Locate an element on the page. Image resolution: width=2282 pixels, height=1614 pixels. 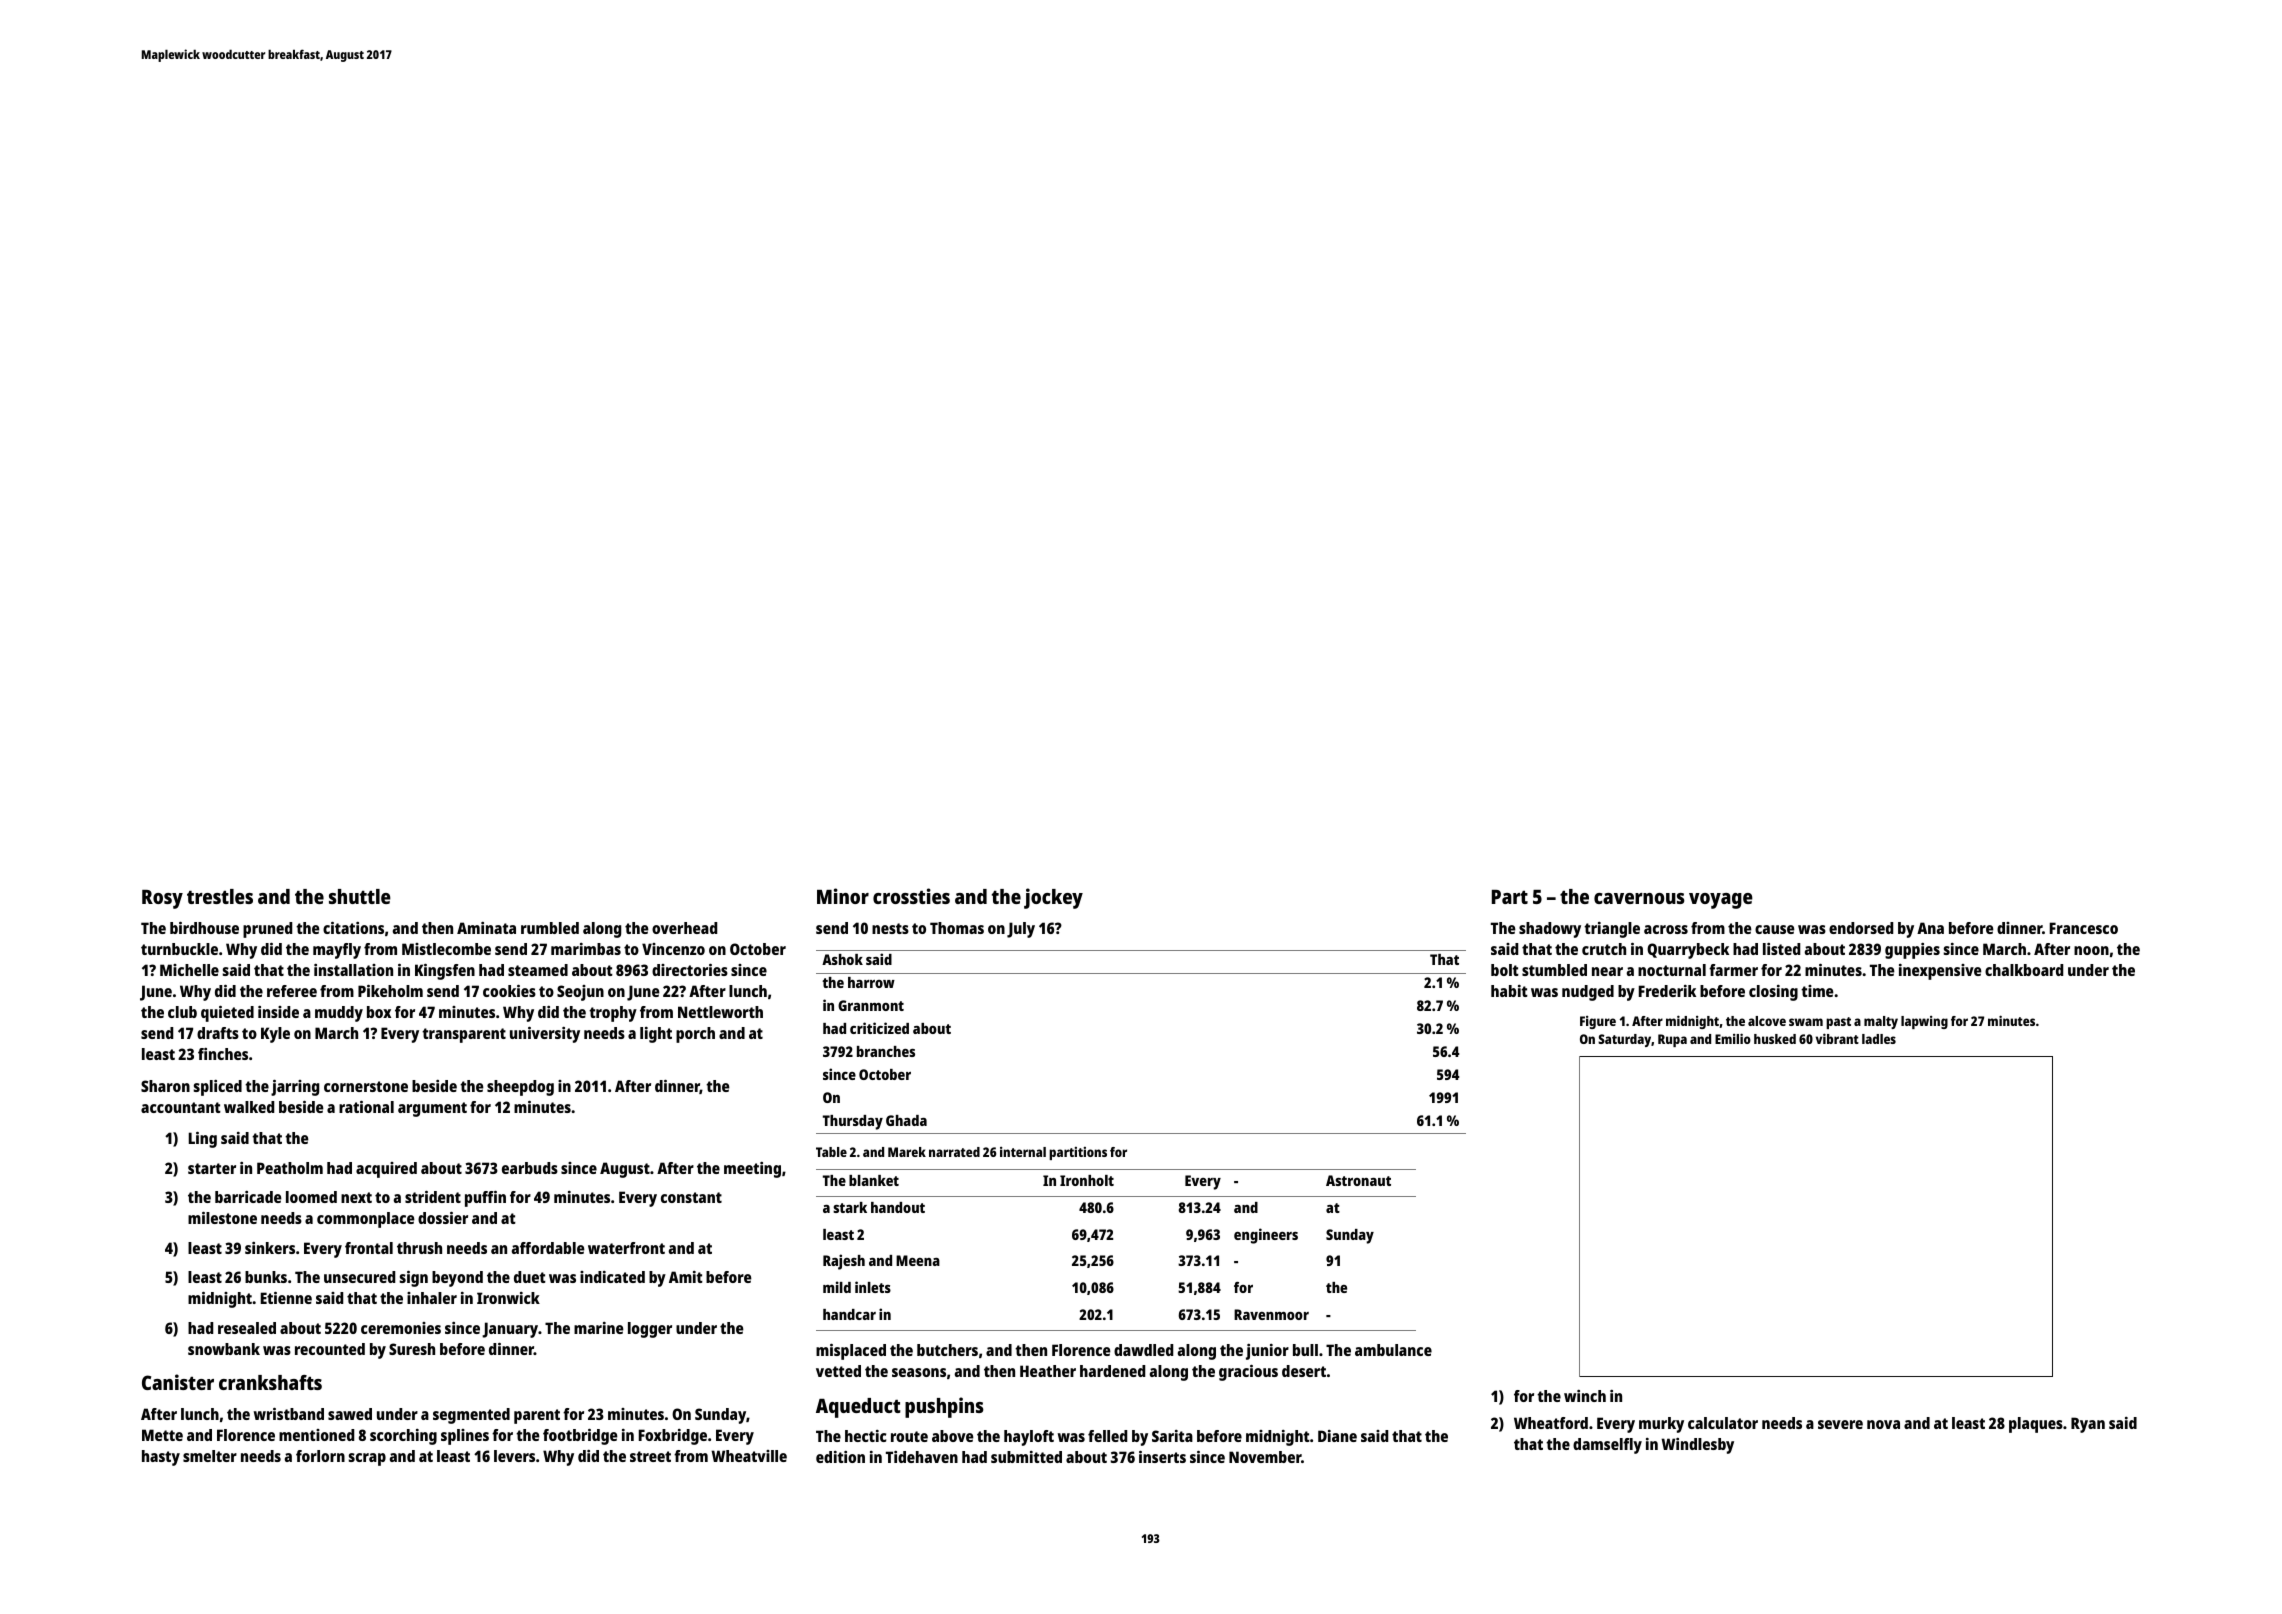
ladles is located at coordinates (1879, 1039).
